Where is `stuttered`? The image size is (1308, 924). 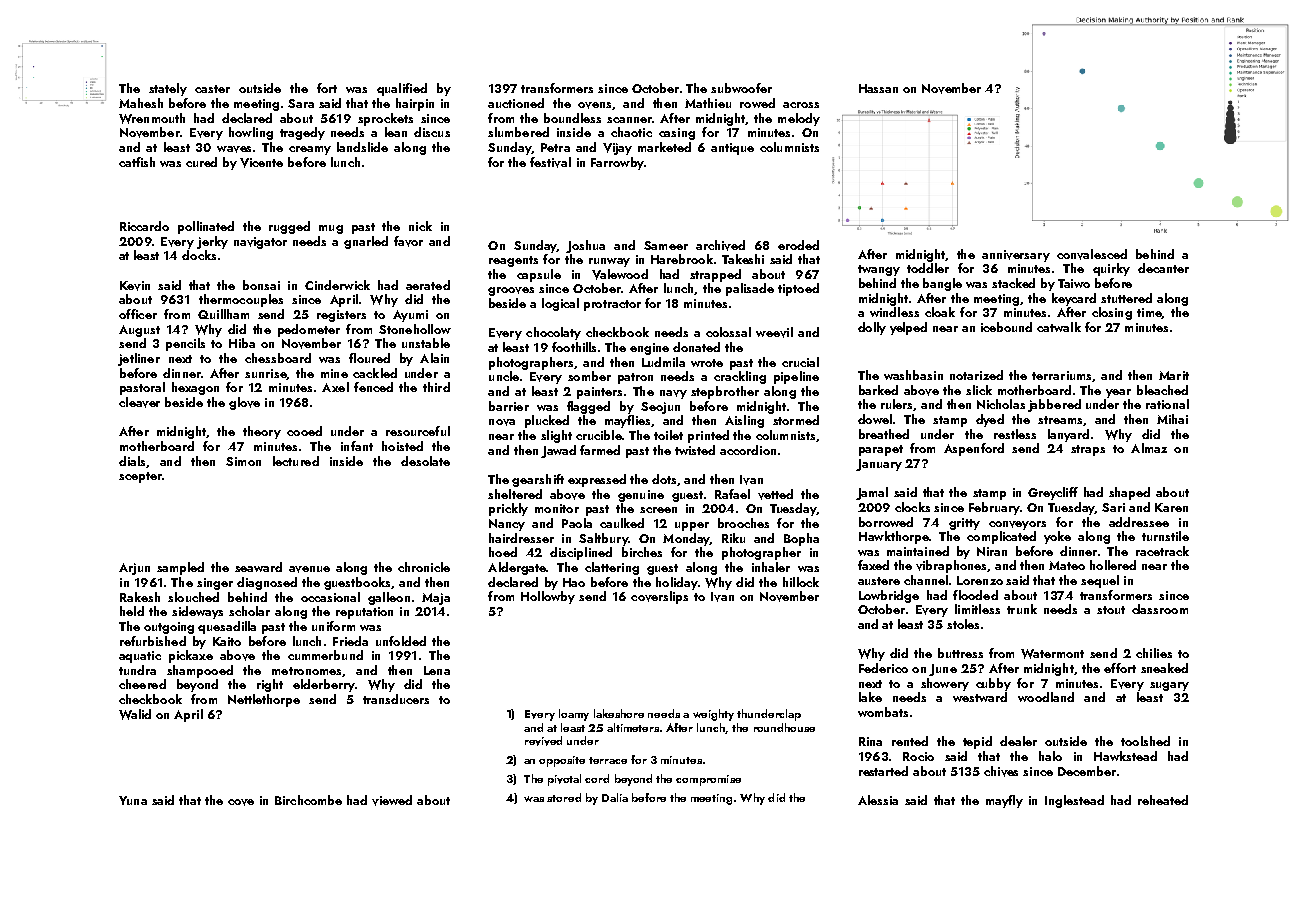 stuttered is located at coordinates (1126, 298).
